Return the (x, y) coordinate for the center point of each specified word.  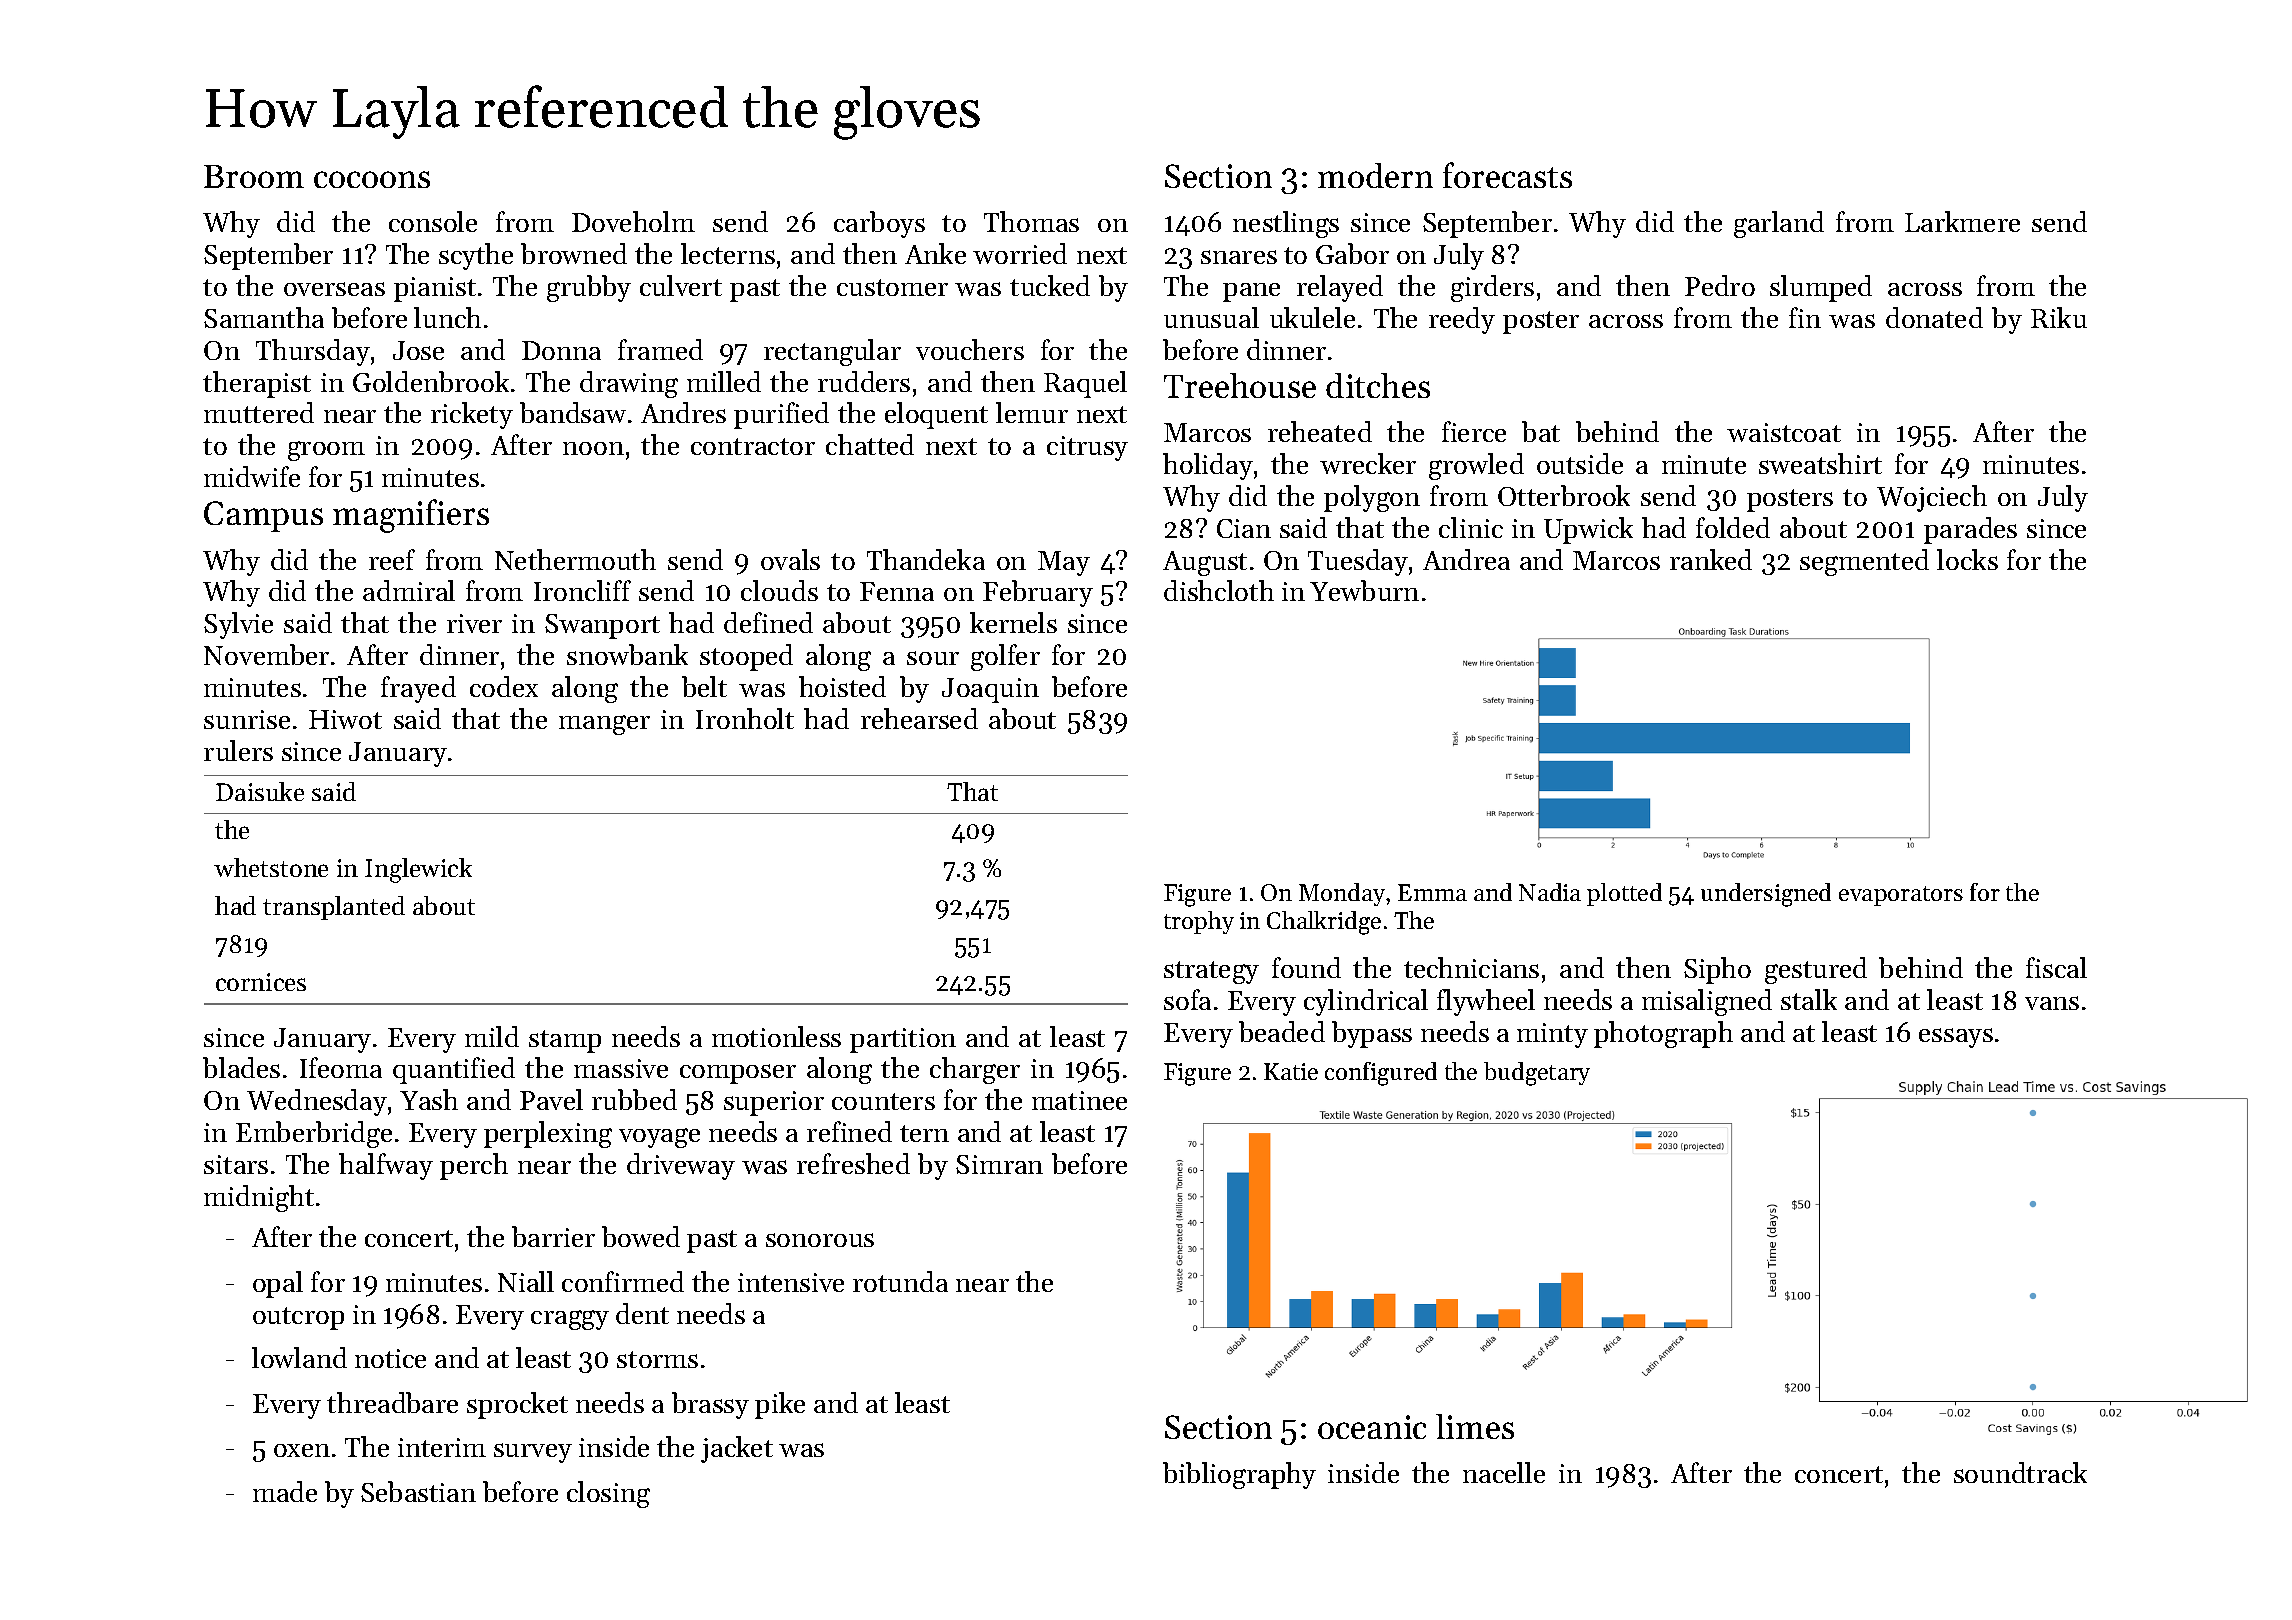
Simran (999, 1164)
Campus (263, 516)
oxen (302, 1450)
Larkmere (1962, 221)
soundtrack (2020, 1472)
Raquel (1085, 384)
